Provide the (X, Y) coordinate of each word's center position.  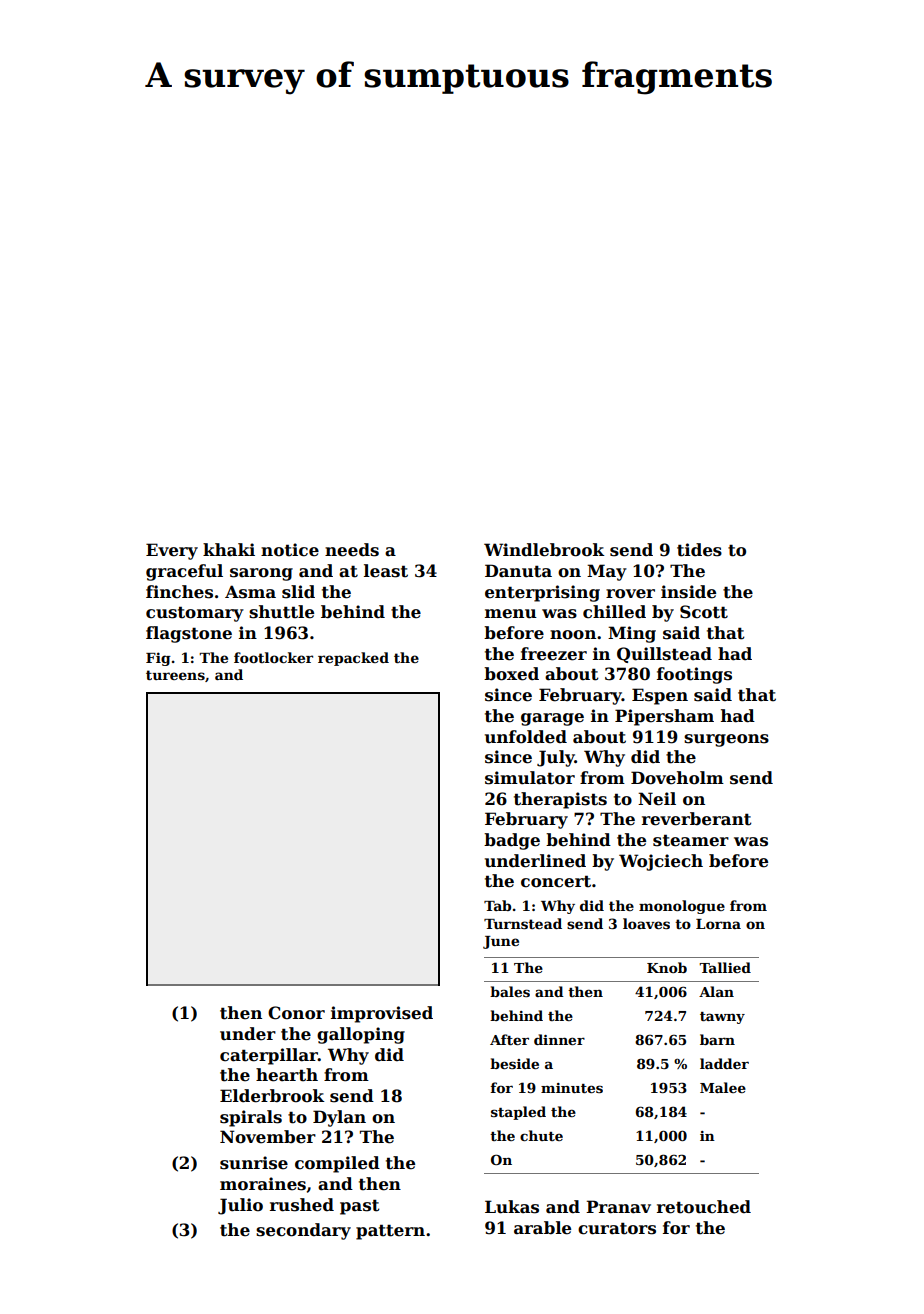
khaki (229, 549)
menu (511, 614)
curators (617, 1228)
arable (542, 1228)
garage (552, 719)
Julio (240, 1206)
